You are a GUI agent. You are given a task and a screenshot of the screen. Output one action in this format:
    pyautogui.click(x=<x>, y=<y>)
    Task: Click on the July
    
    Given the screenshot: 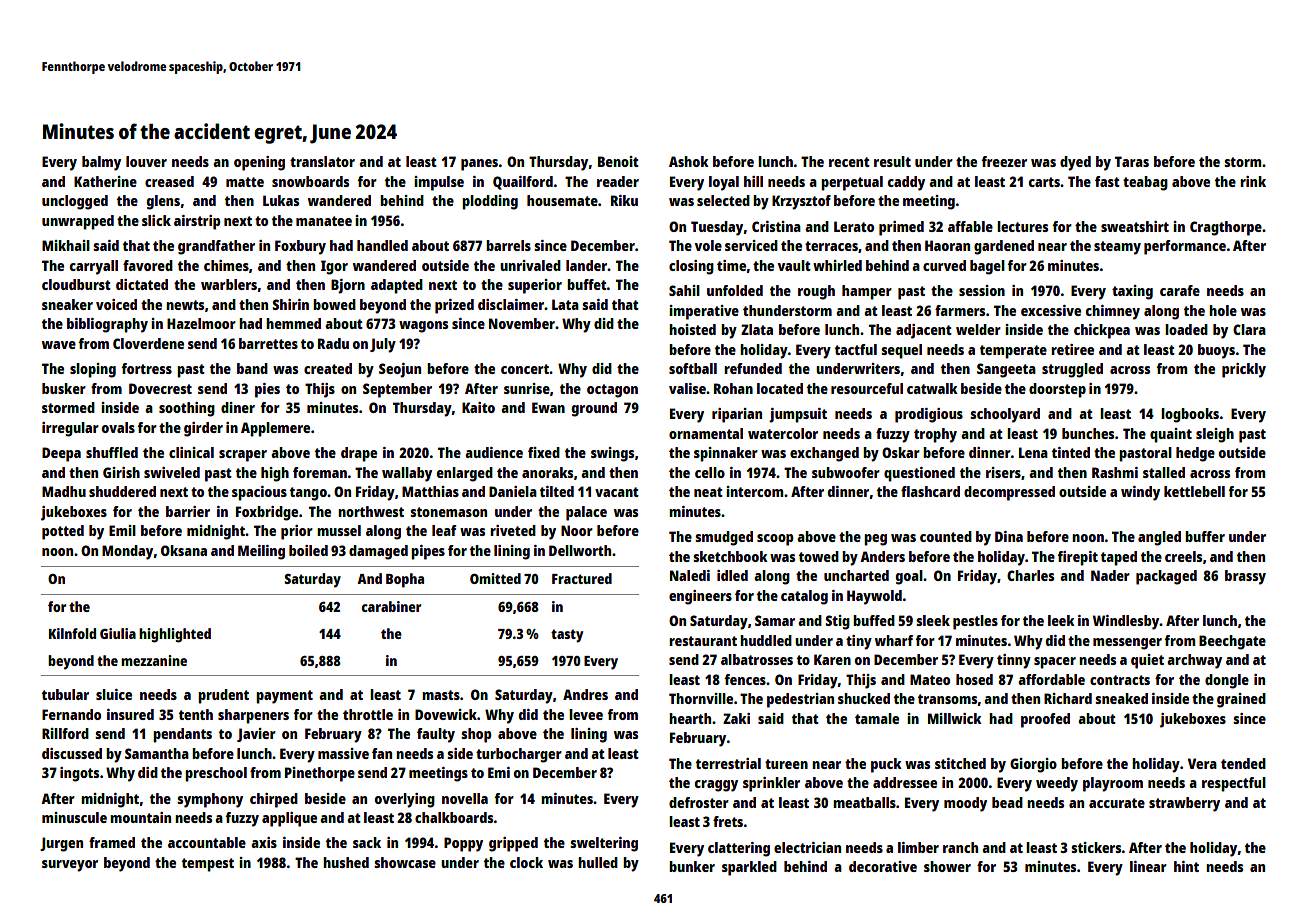 What is the action you would take?
    pyautogui.click(x=383, y=345)
